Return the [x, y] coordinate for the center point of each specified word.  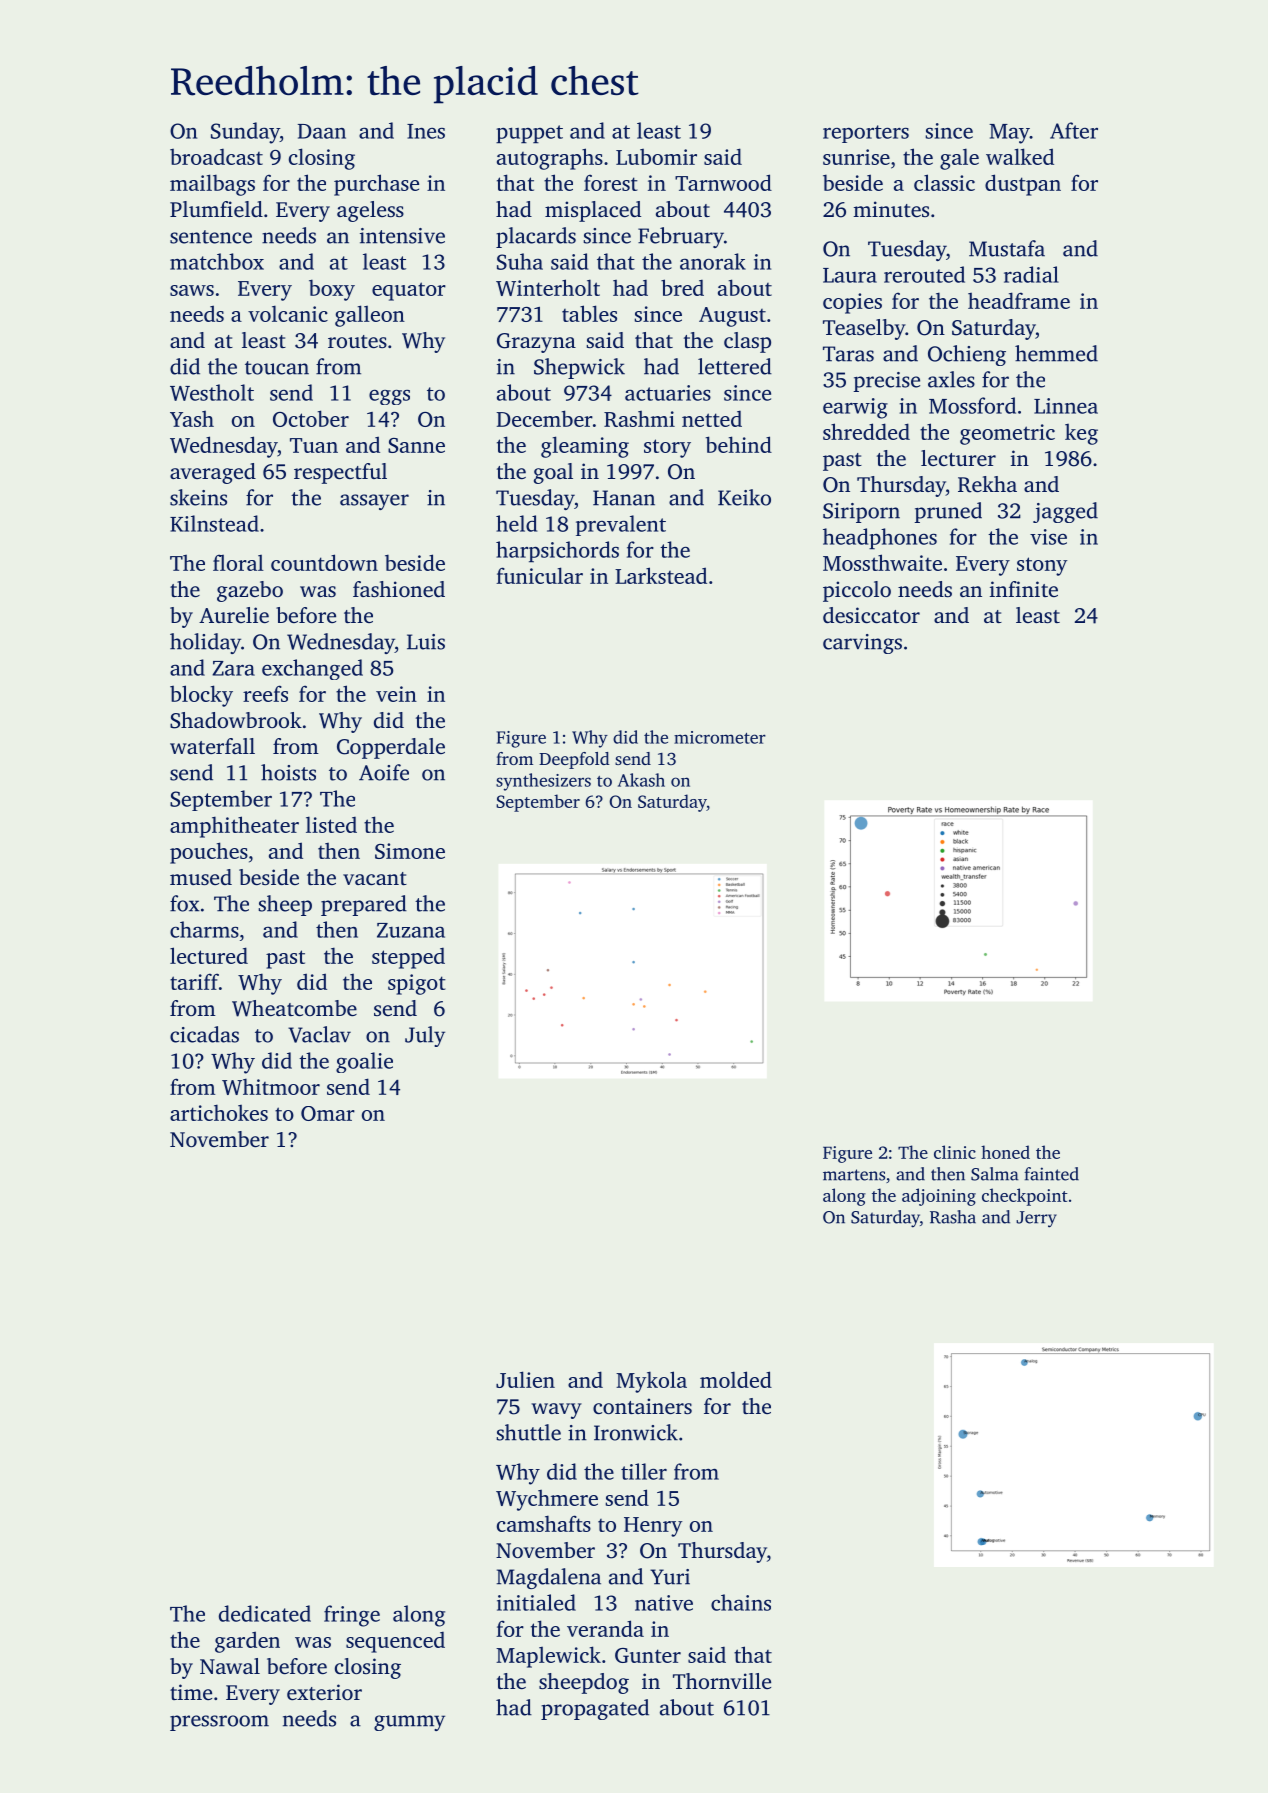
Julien [525, 1379]
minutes [891, 209]
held [516, 523]
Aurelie [234, 615]
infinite [1024, 589]
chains [741, 1602]
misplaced [593, 211]
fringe [352, 1616]
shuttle [529, 1432]
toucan [277, 368]
